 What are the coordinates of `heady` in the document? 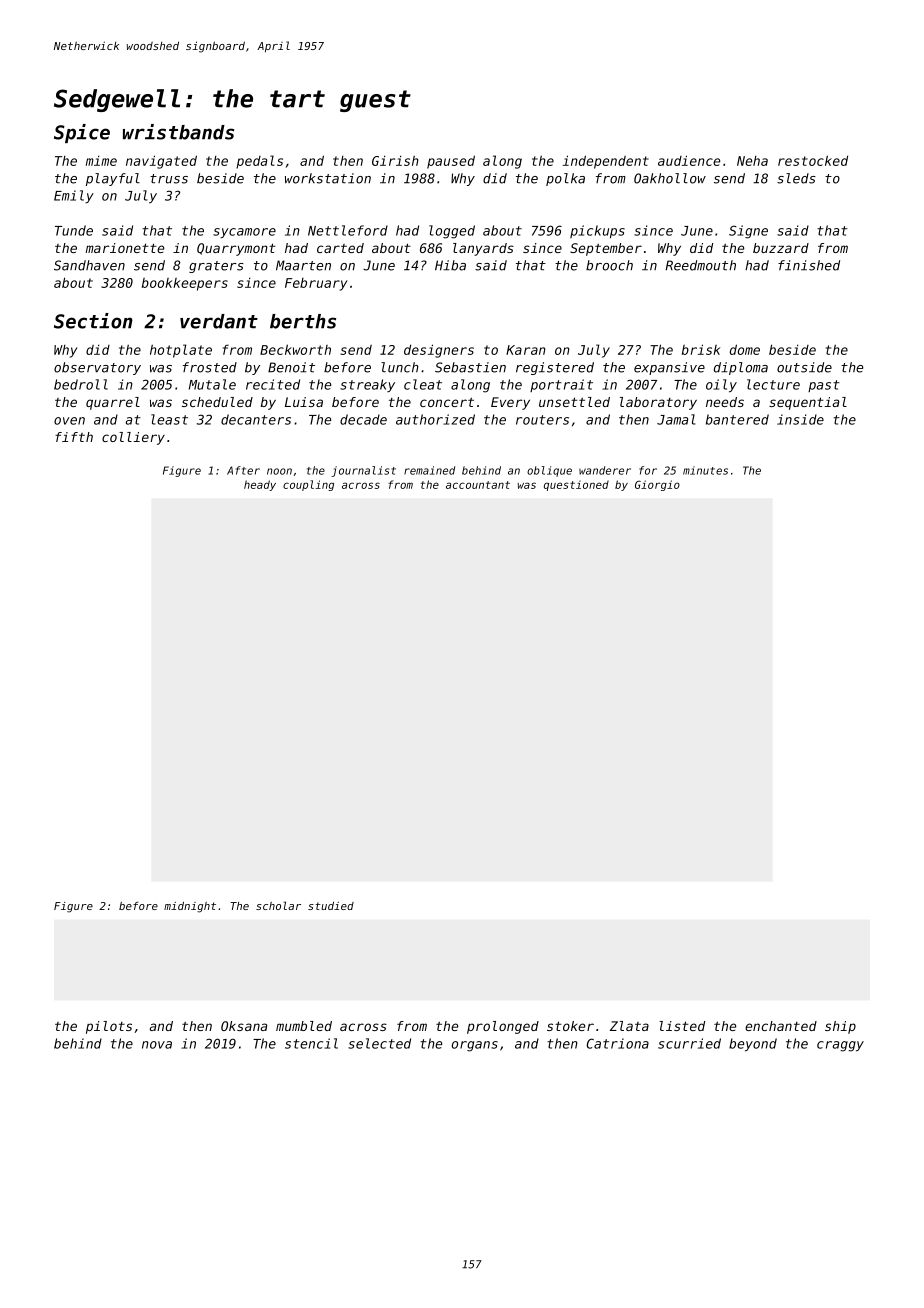 It's located at (260, 485).
